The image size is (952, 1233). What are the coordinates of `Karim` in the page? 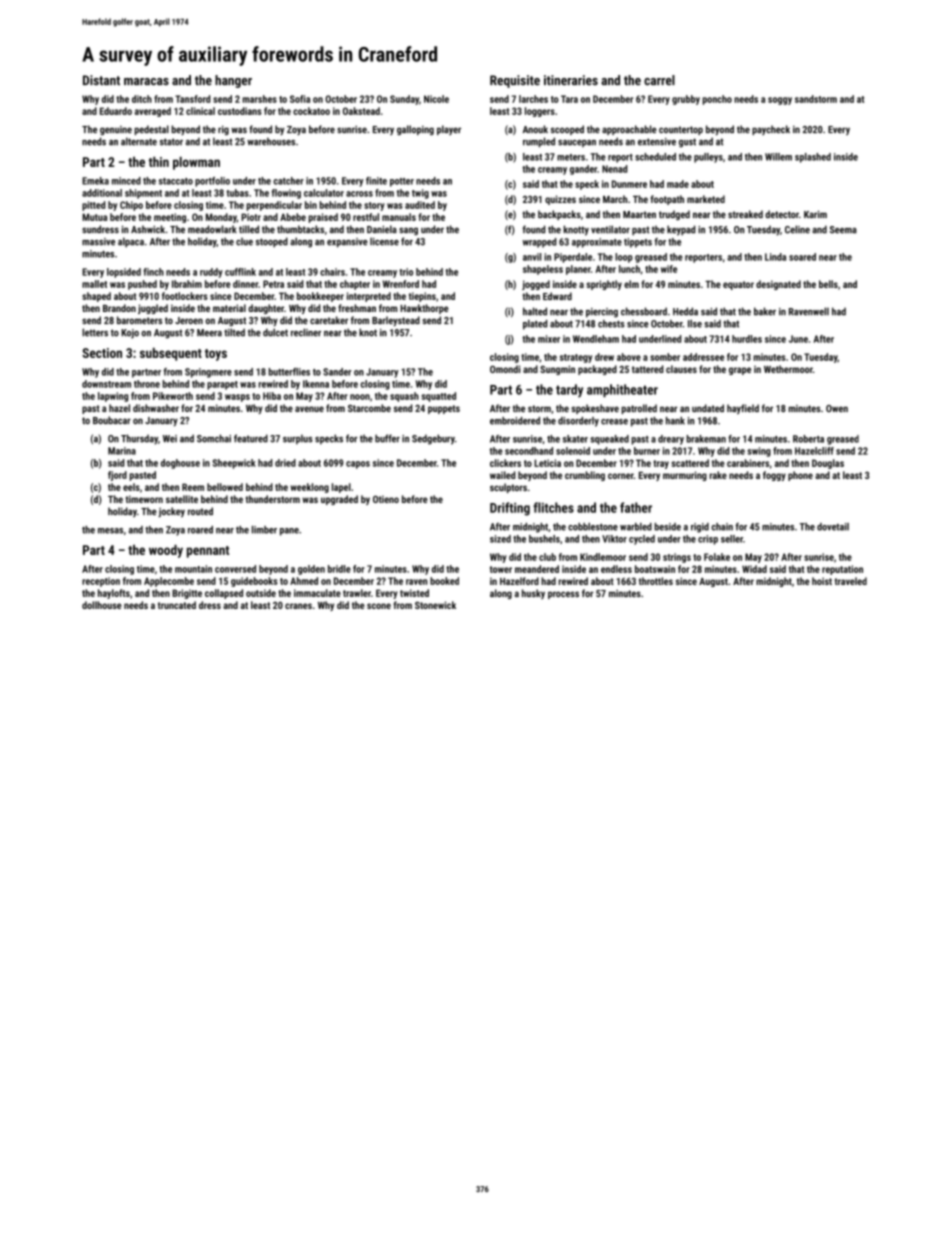 It's located at (815, 214).
